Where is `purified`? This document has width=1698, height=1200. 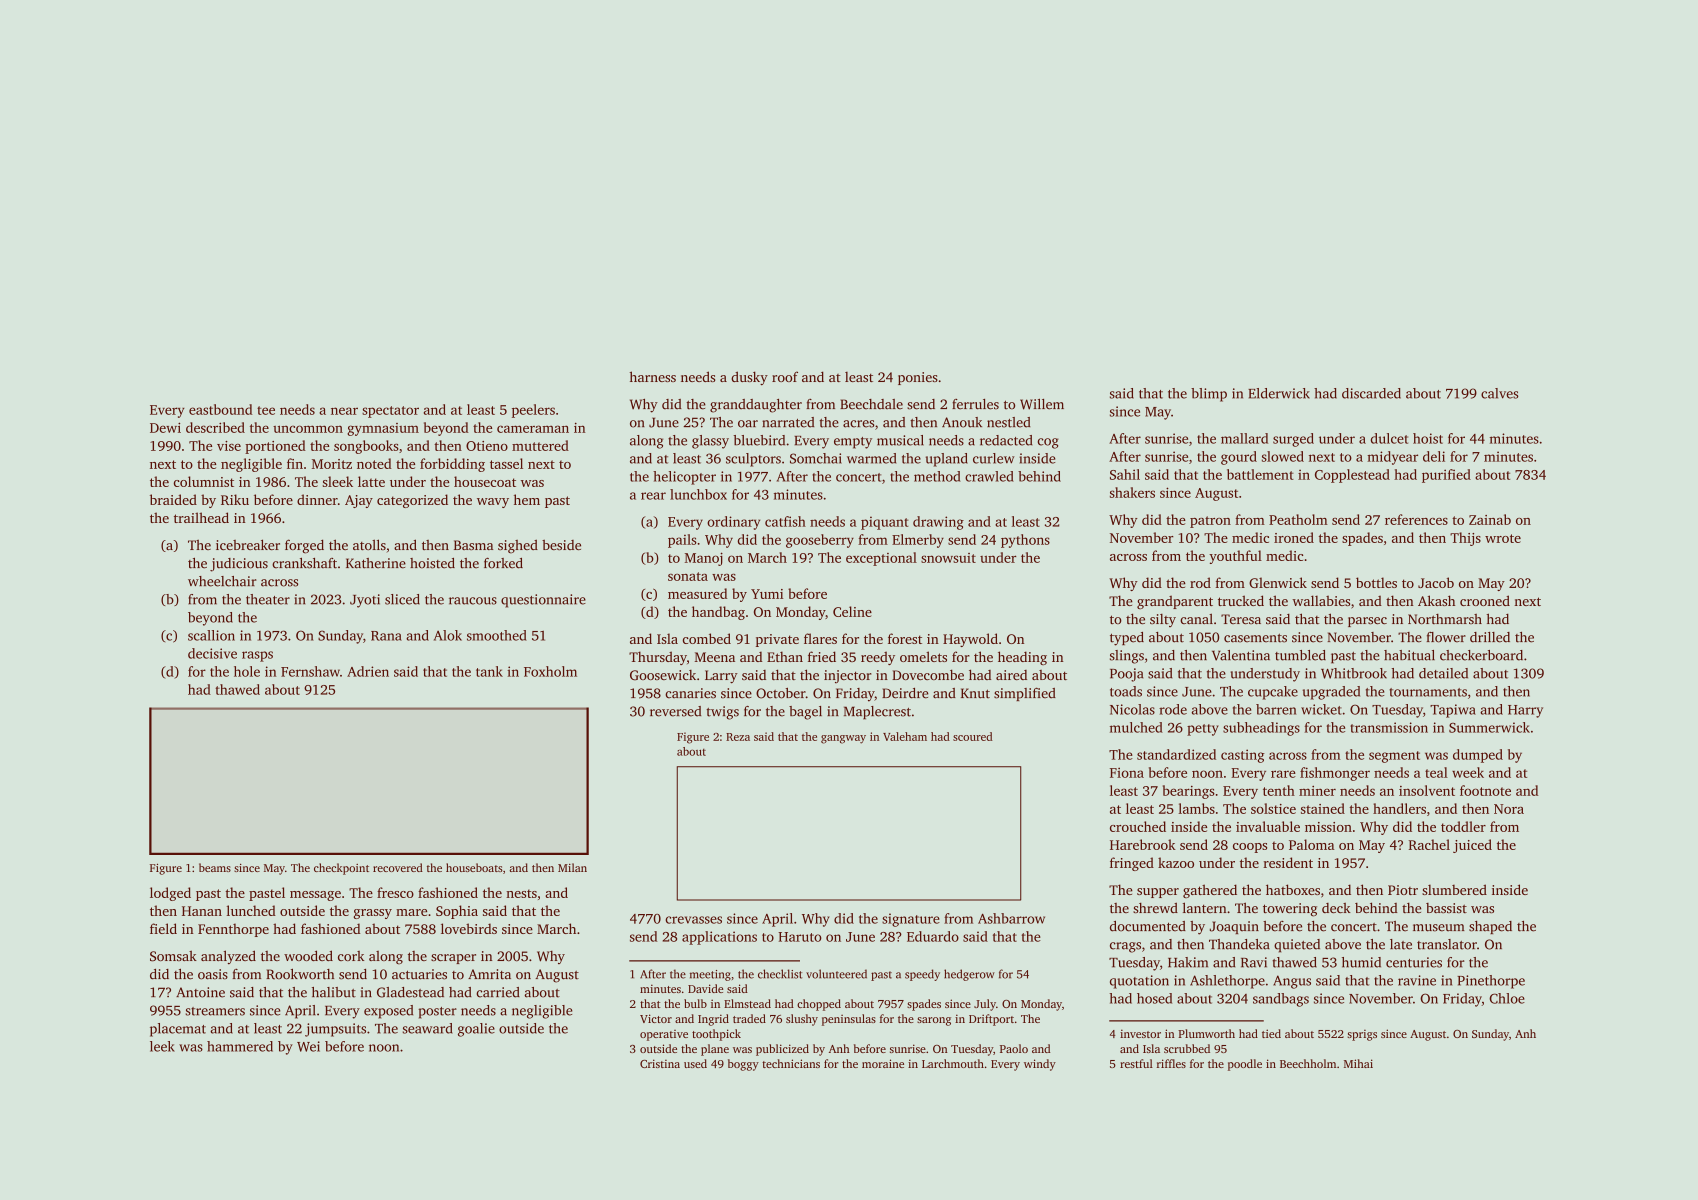 purified is located at coordinates (1446, 476).
